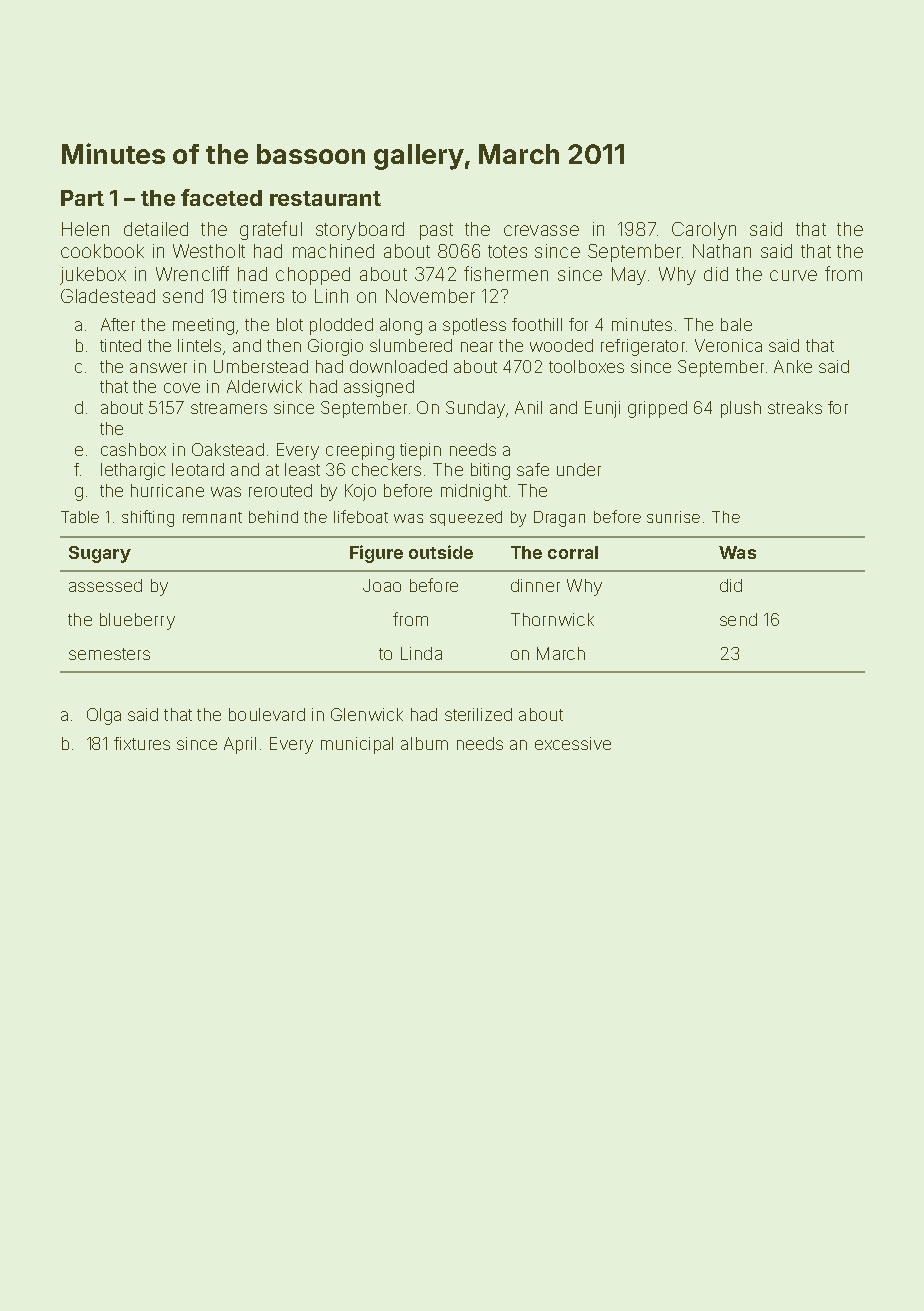  I want to click on Part, so click(82, 198).
